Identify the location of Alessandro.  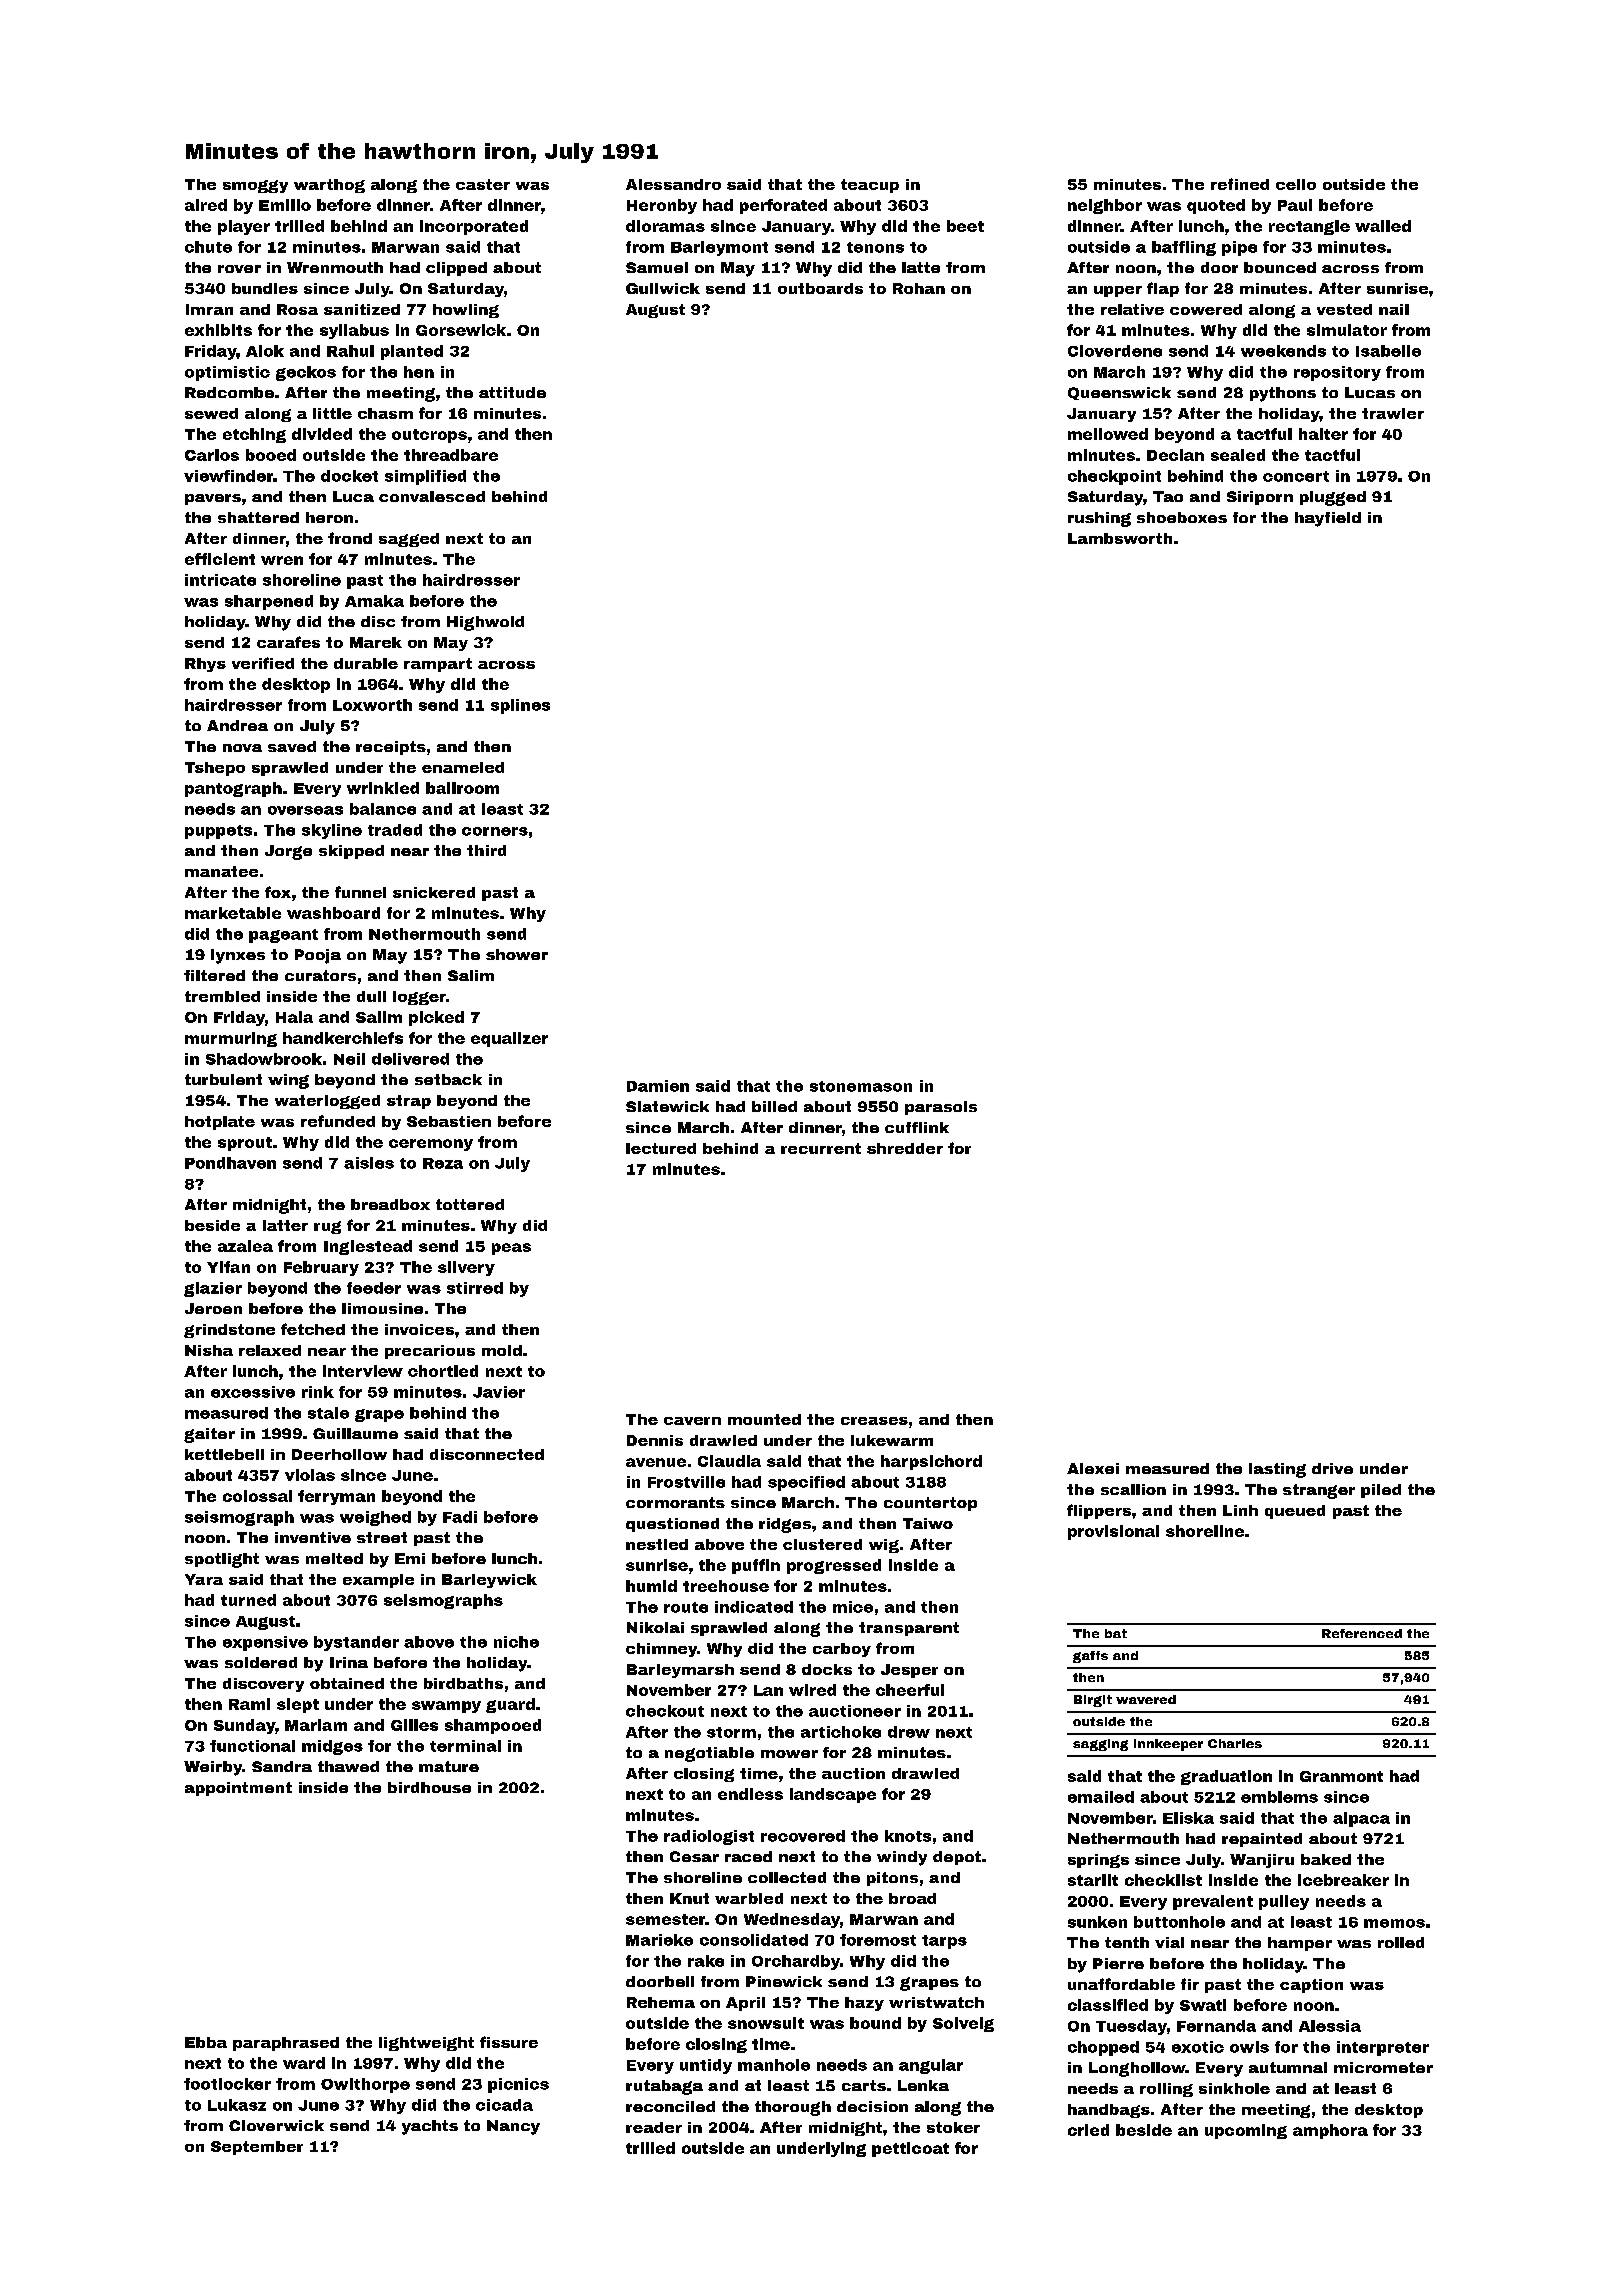
(673, 184).
